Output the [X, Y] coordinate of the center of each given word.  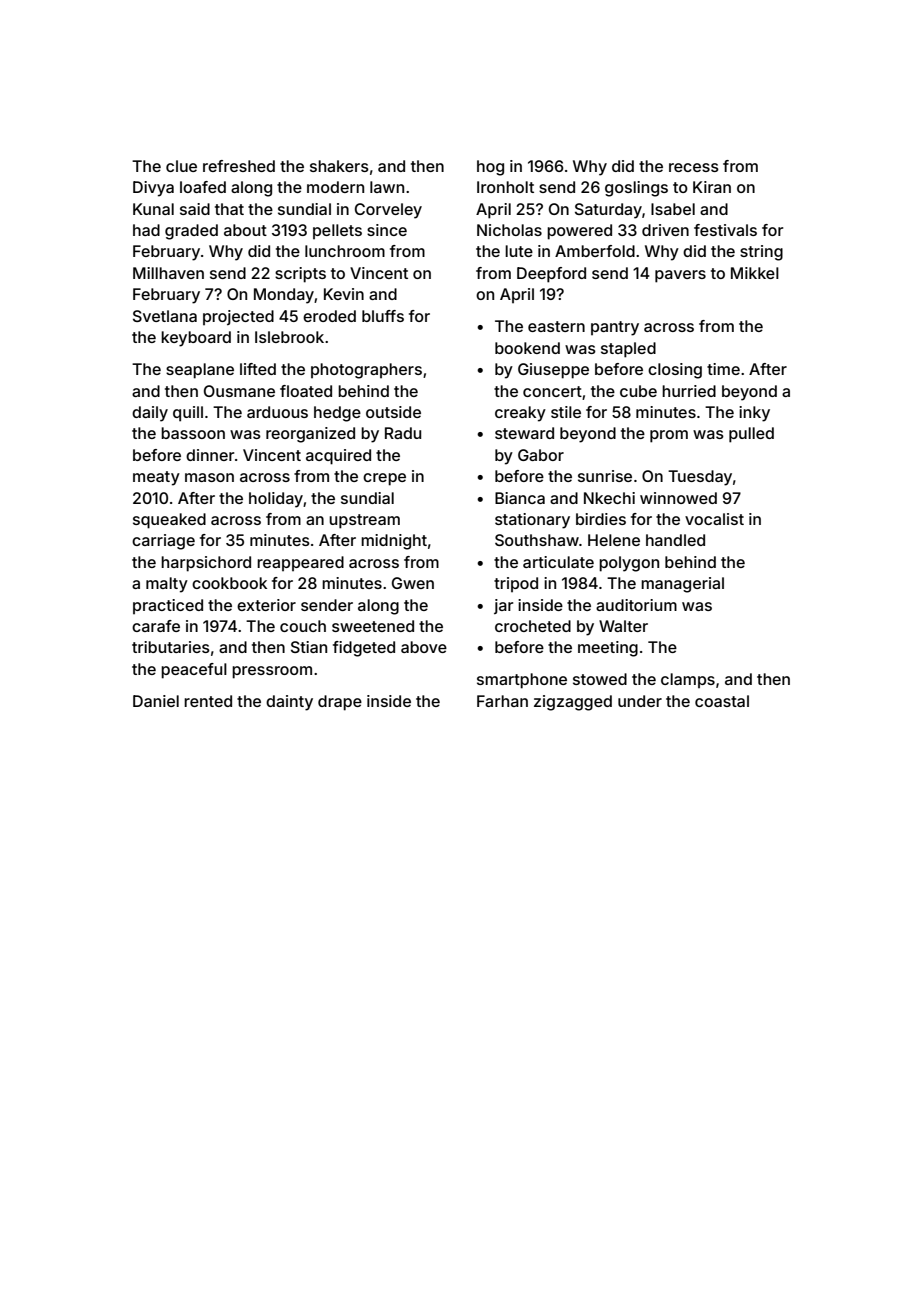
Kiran [712, 187]
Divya [153, 189]
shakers [339, 166]
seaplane [200, 371]
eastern [556, 326]
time [723, 369]
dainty [289, 703]
